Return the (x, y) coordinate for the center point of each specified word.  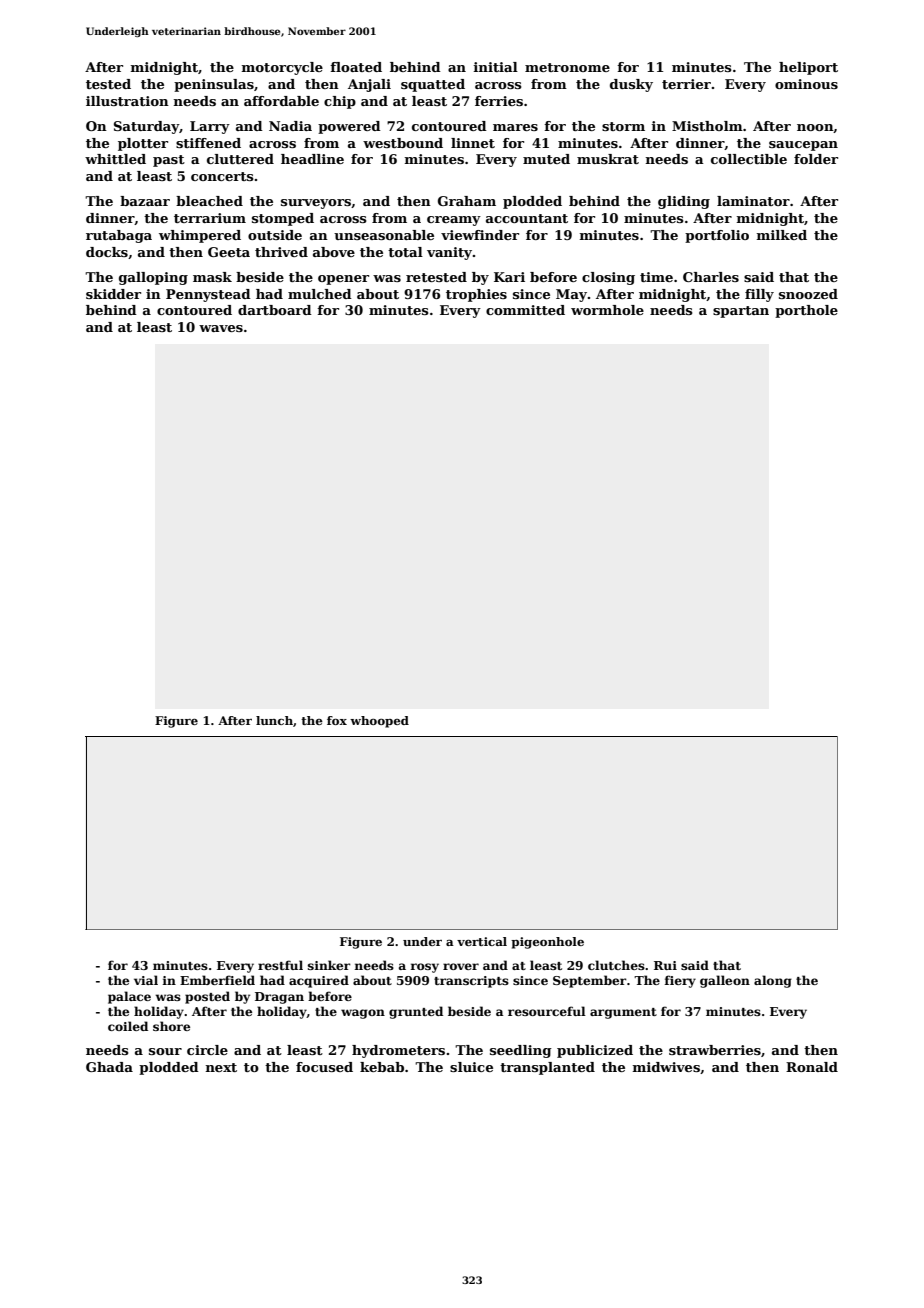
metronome (567, 67)
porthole (806, 311)
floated (356, 67)
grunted (416, 1012)
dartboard (275, 310)
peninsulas (214, 85)
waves (221, 328)
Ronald (812, 1067)
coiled (128, 1026)
